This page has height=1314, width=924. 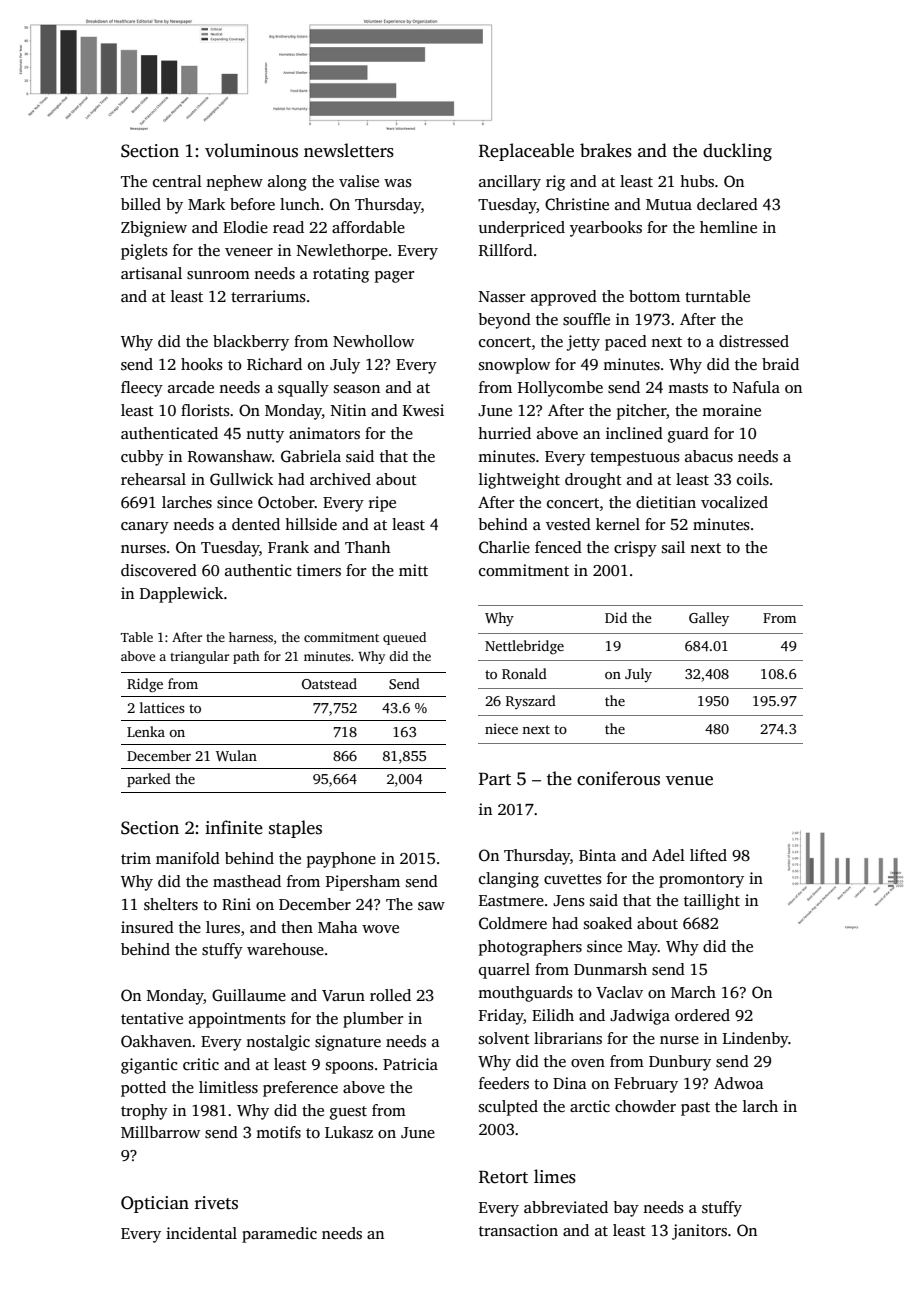 I want to click on Thanh, so click(x=367, y=547).
